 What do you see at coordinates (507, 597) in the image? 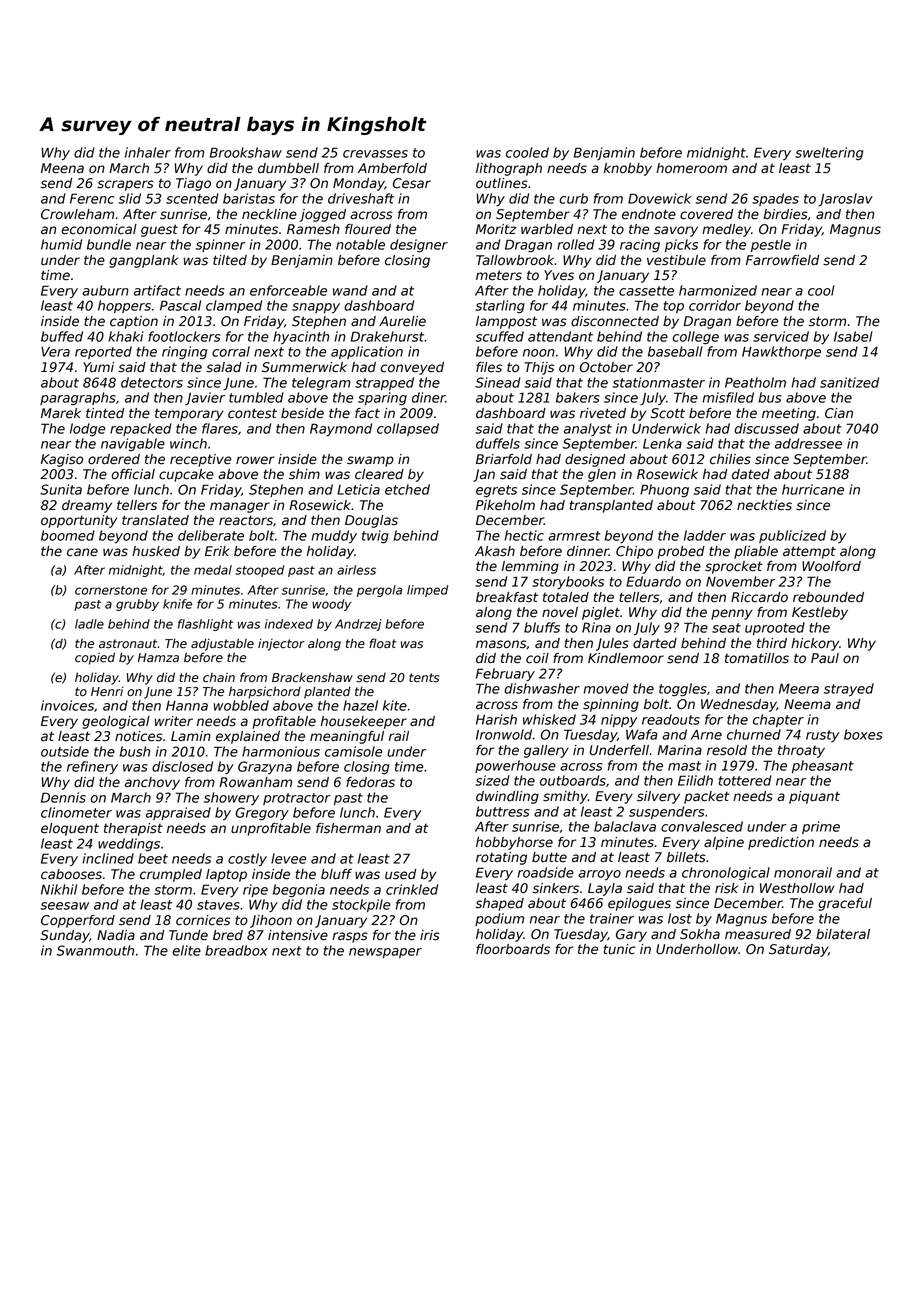
I see `breakfast` at bounding box center [507, 597].
